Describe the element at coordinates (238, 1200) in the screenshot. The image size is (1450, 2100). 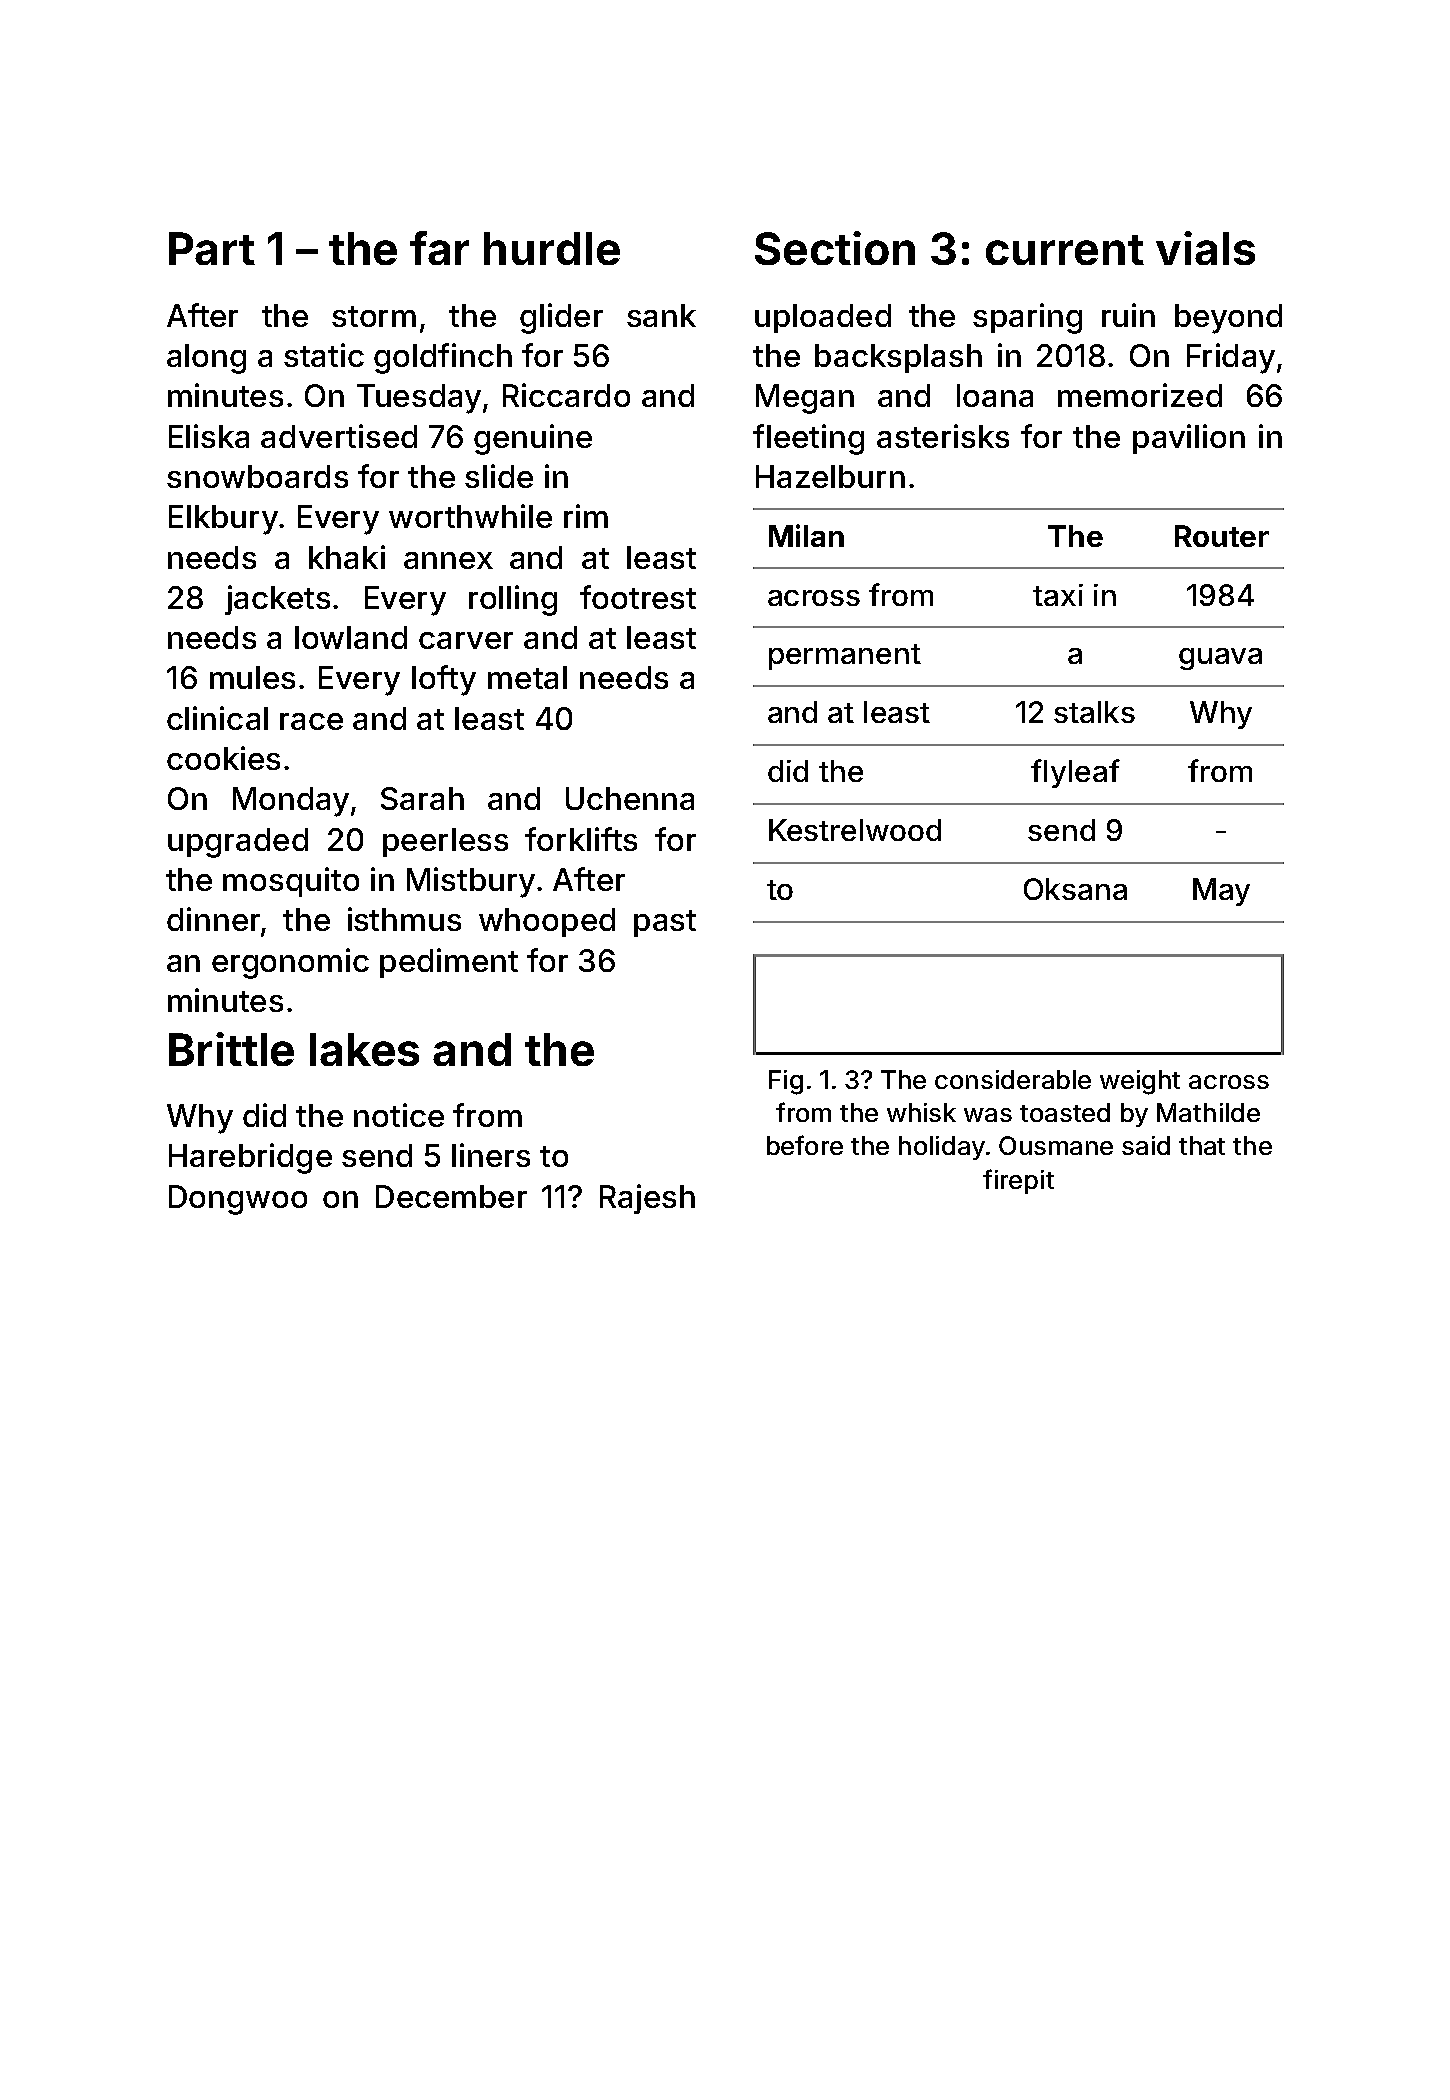
I see `Dongwoo` at that location.
